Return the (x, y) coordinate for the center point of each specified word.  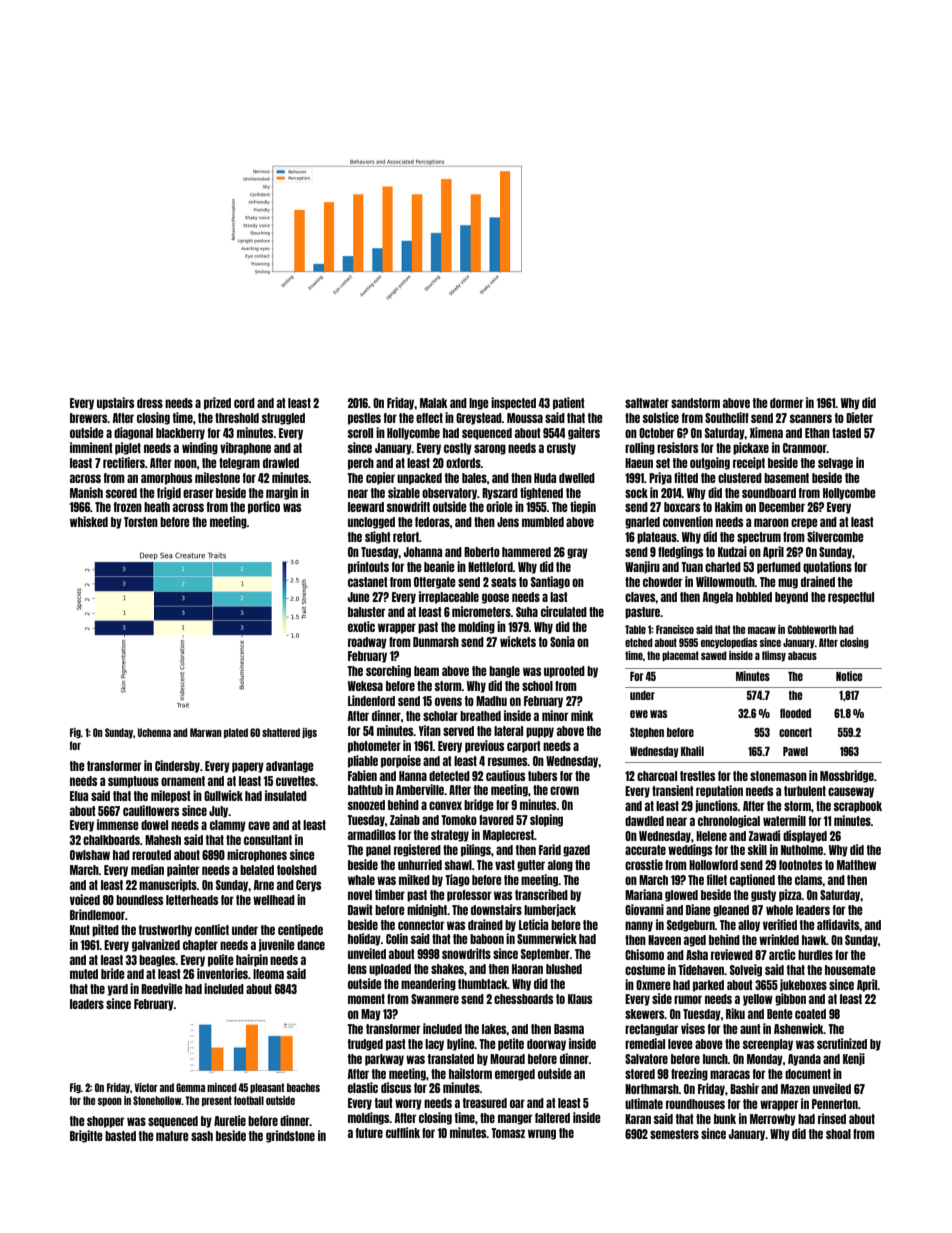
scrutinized (842, 1043)
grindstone (290, 1136)
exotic (361, 626)
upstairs (115, 403)
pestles (364, 419)
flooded (795, 713)
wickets (518, 641)
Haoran (527, 969)
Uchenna (154, 732)
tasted (846, 433)
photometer (374, 747)
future (369, 1133)
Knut (80, 930)
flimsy (774, 656)
